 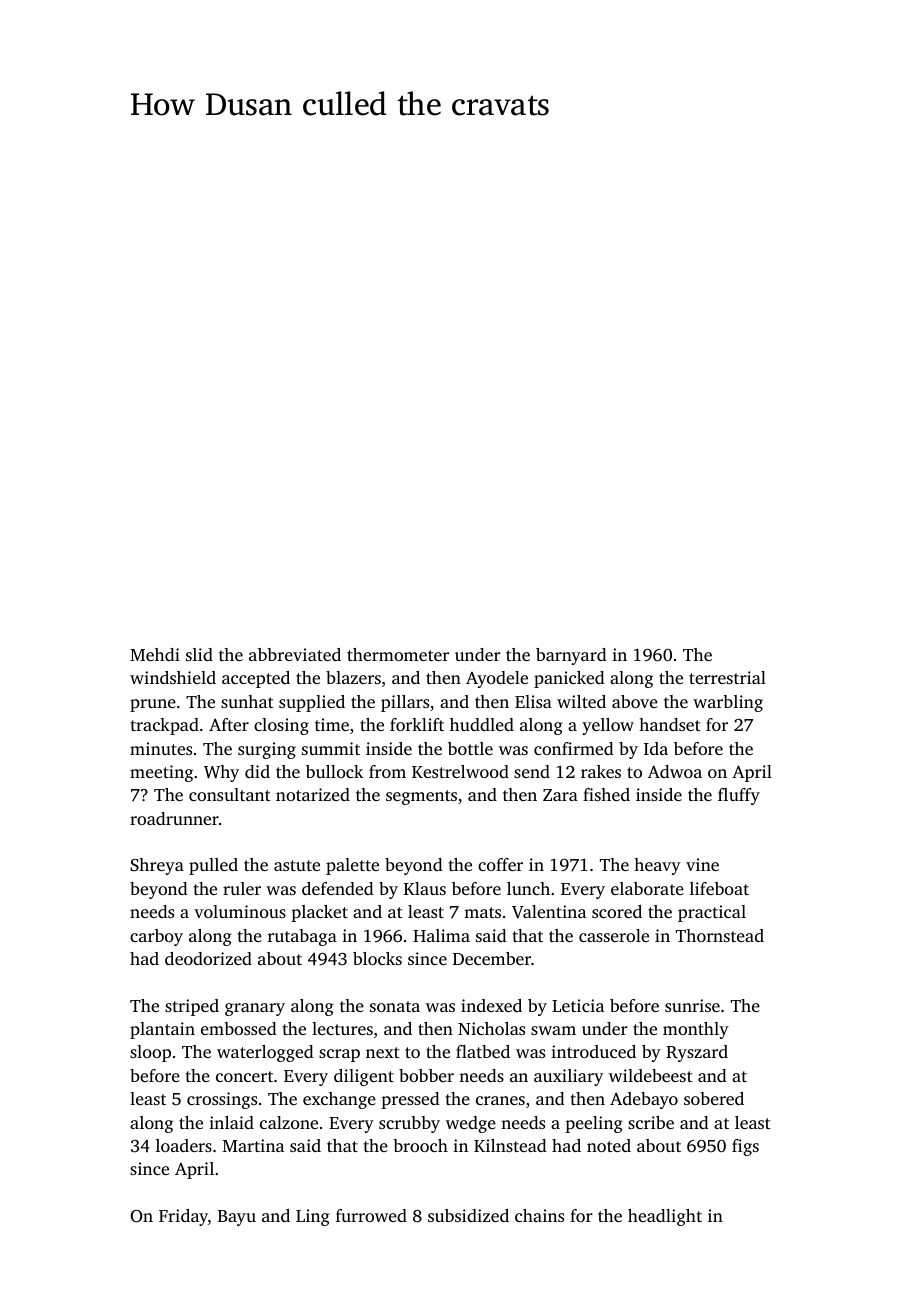 I want to click on bottle, so click(x=470, y=748).
